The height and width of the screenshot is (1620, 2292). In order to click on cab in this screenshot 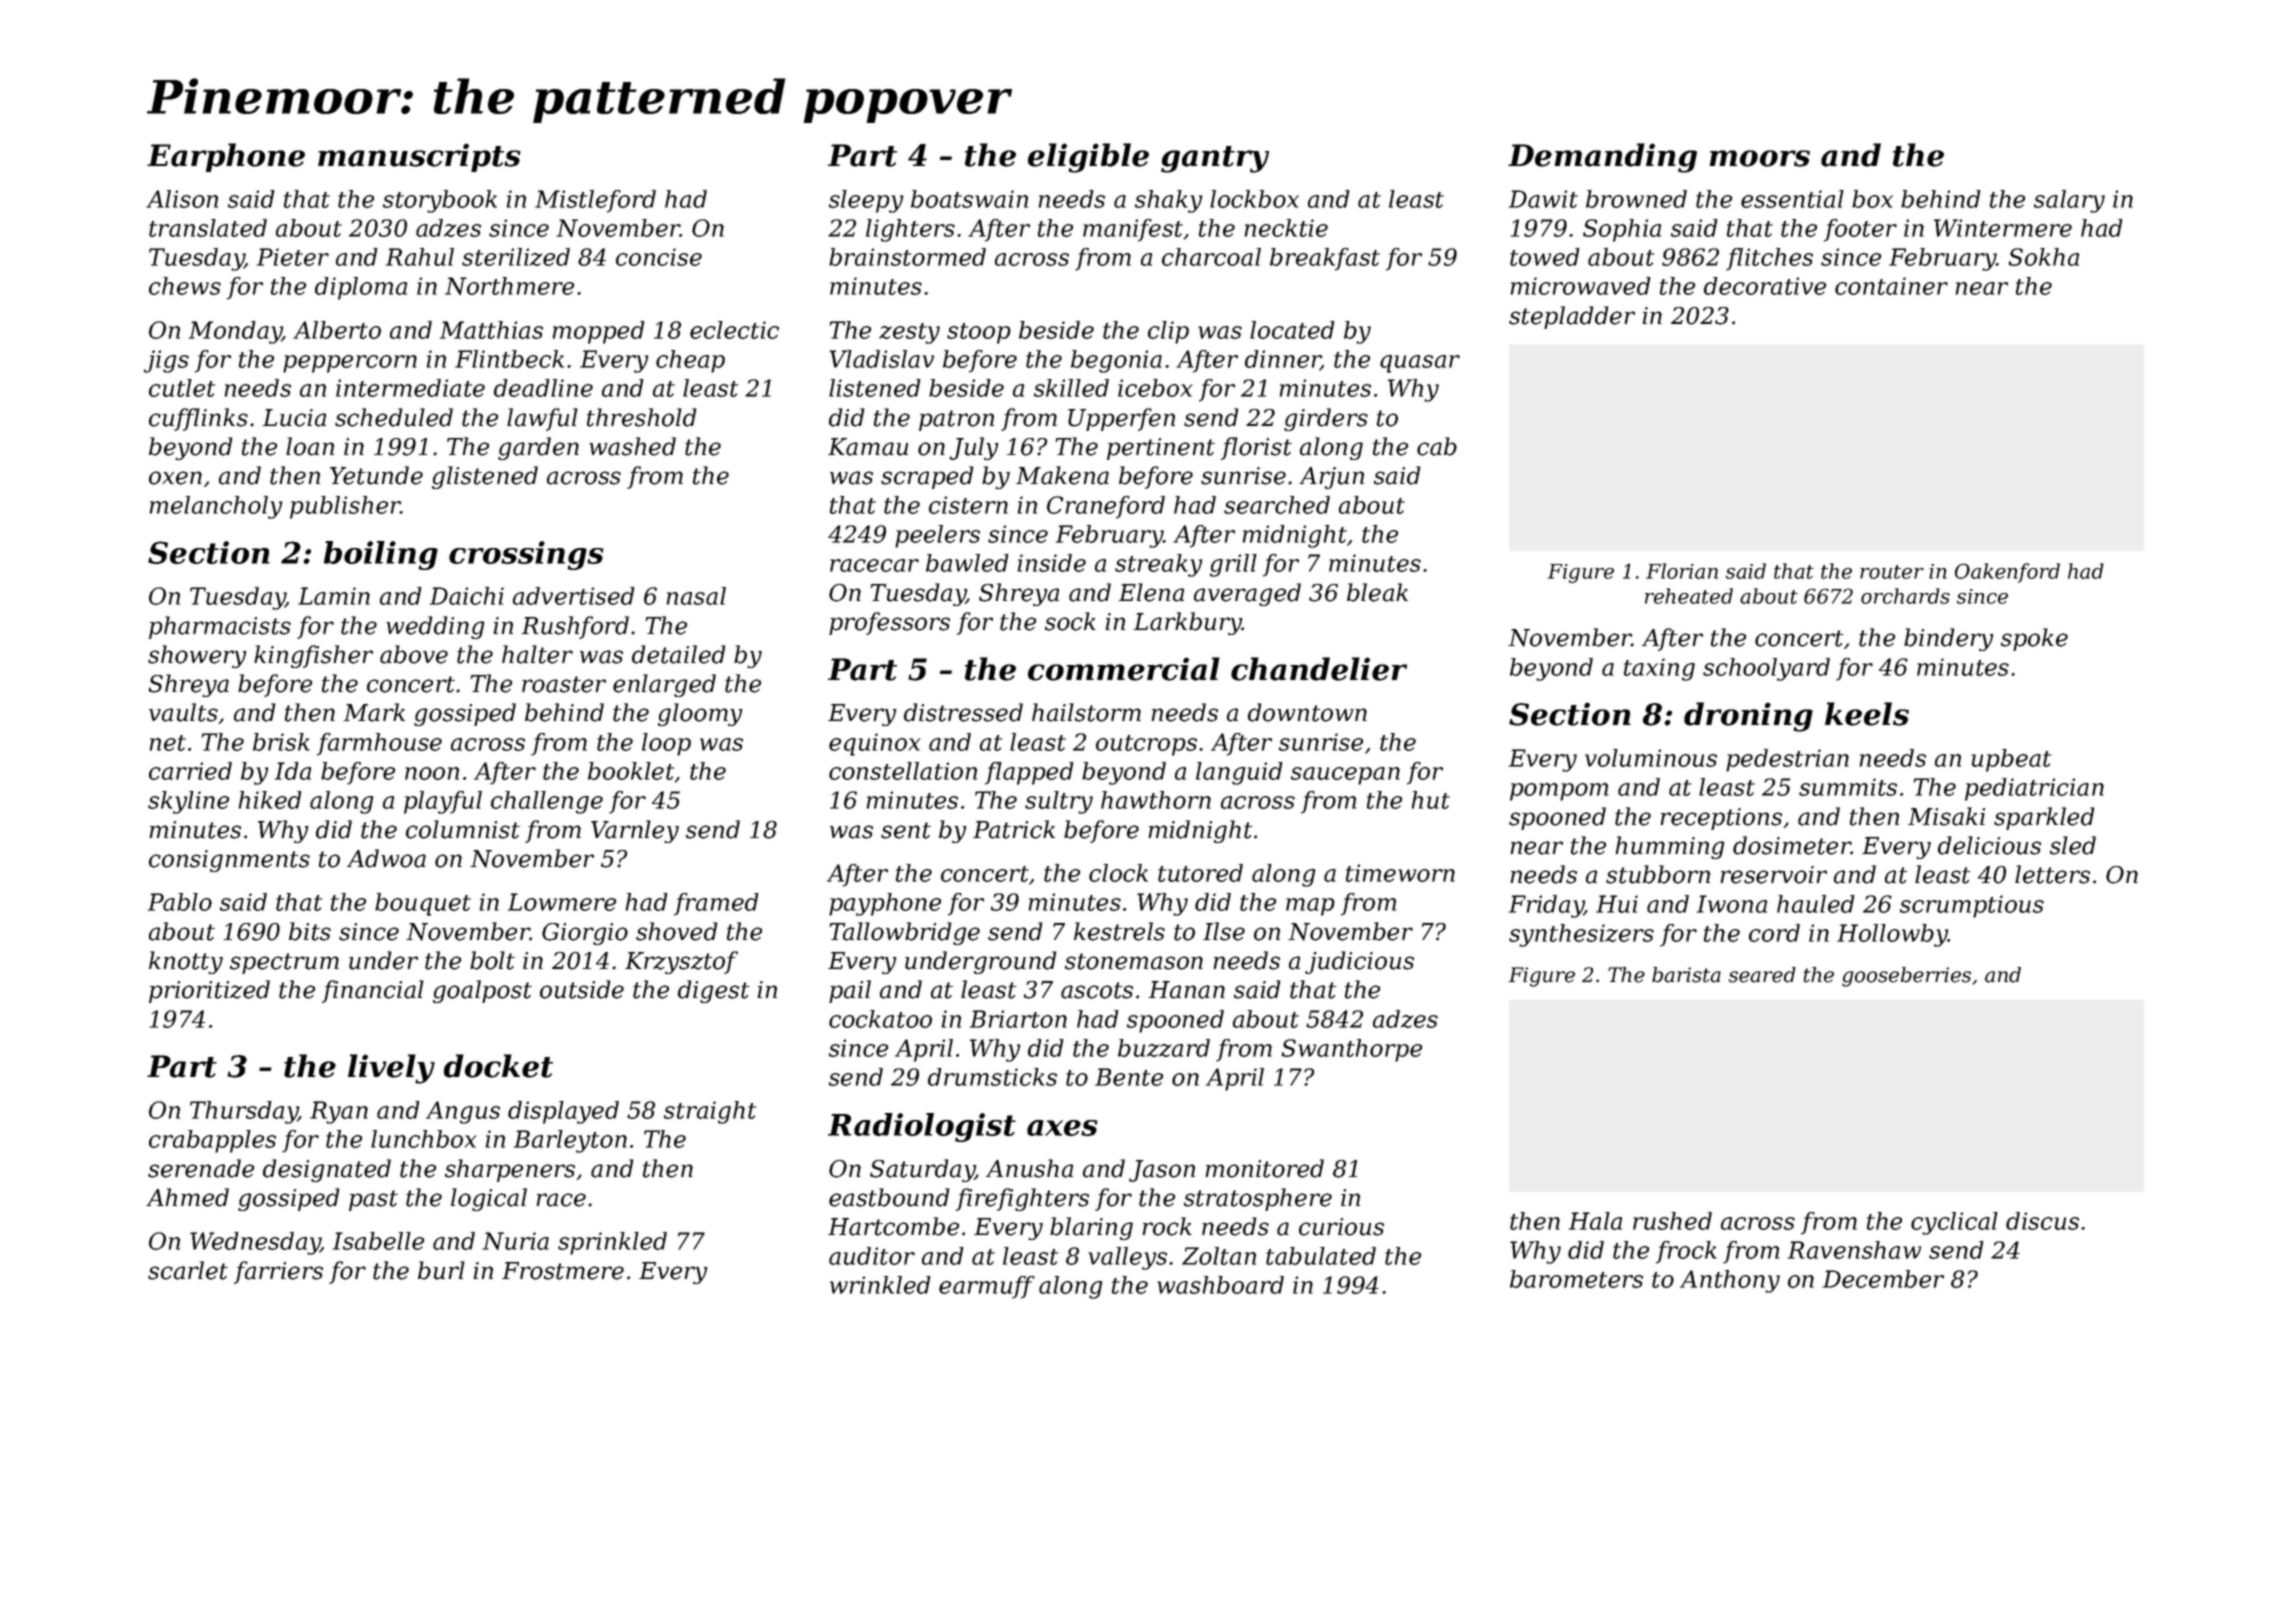, I will do `click(1437, 446)`.
